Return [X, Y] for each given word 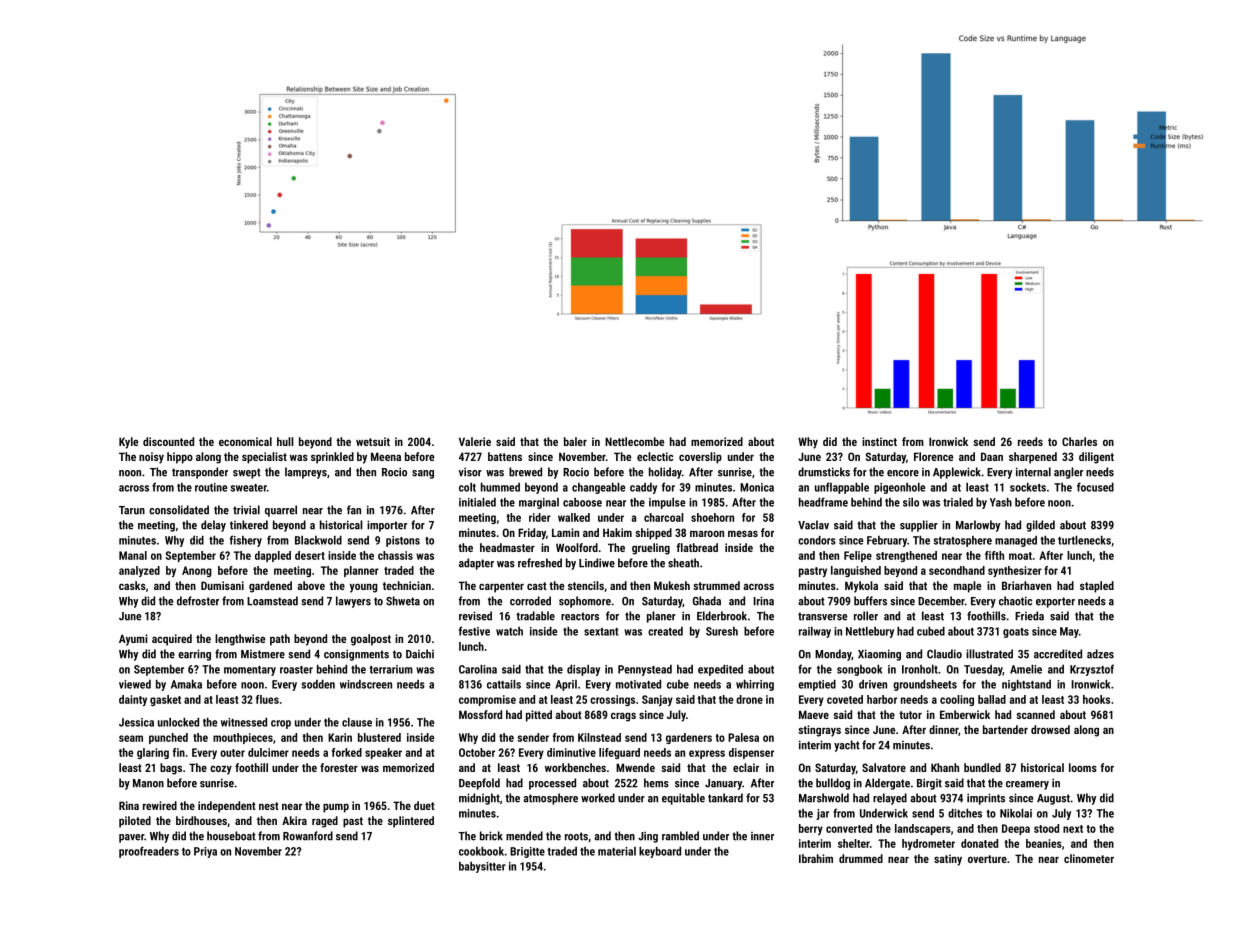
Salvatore [884, 767]
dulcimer [268, 752]
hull [285, 441]
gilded [1040, 526]
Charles [1079, 441]
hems [656, 783]
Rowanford [308, 836]
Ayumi [133, 640]
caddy [643, 488]
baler [575, 441]
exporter [1055, 602]
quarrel [281, 511]
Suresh [722, 631]
